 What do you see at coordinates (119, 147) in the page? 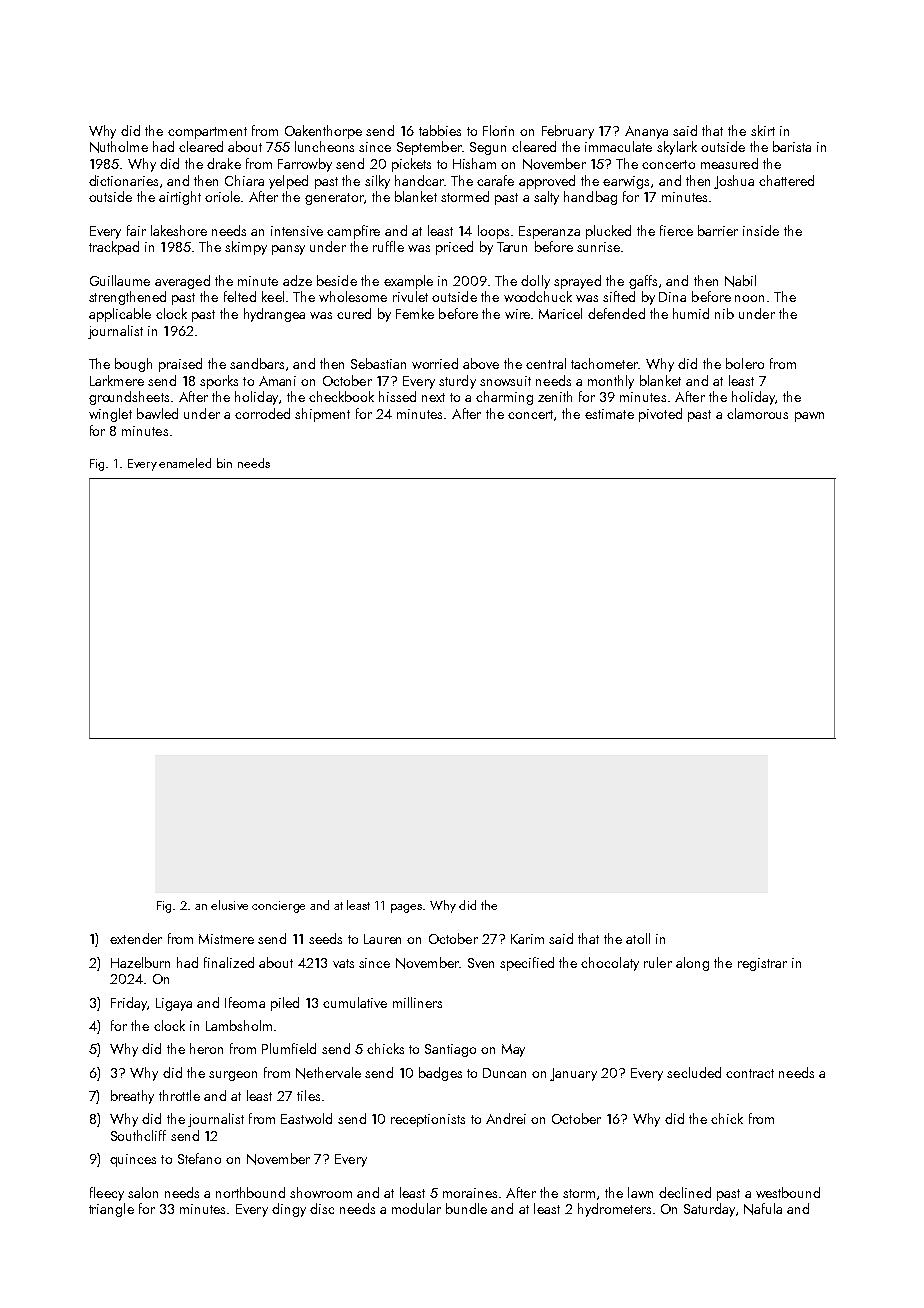
I see `Nutholme` at bounding box center [119, 147].
